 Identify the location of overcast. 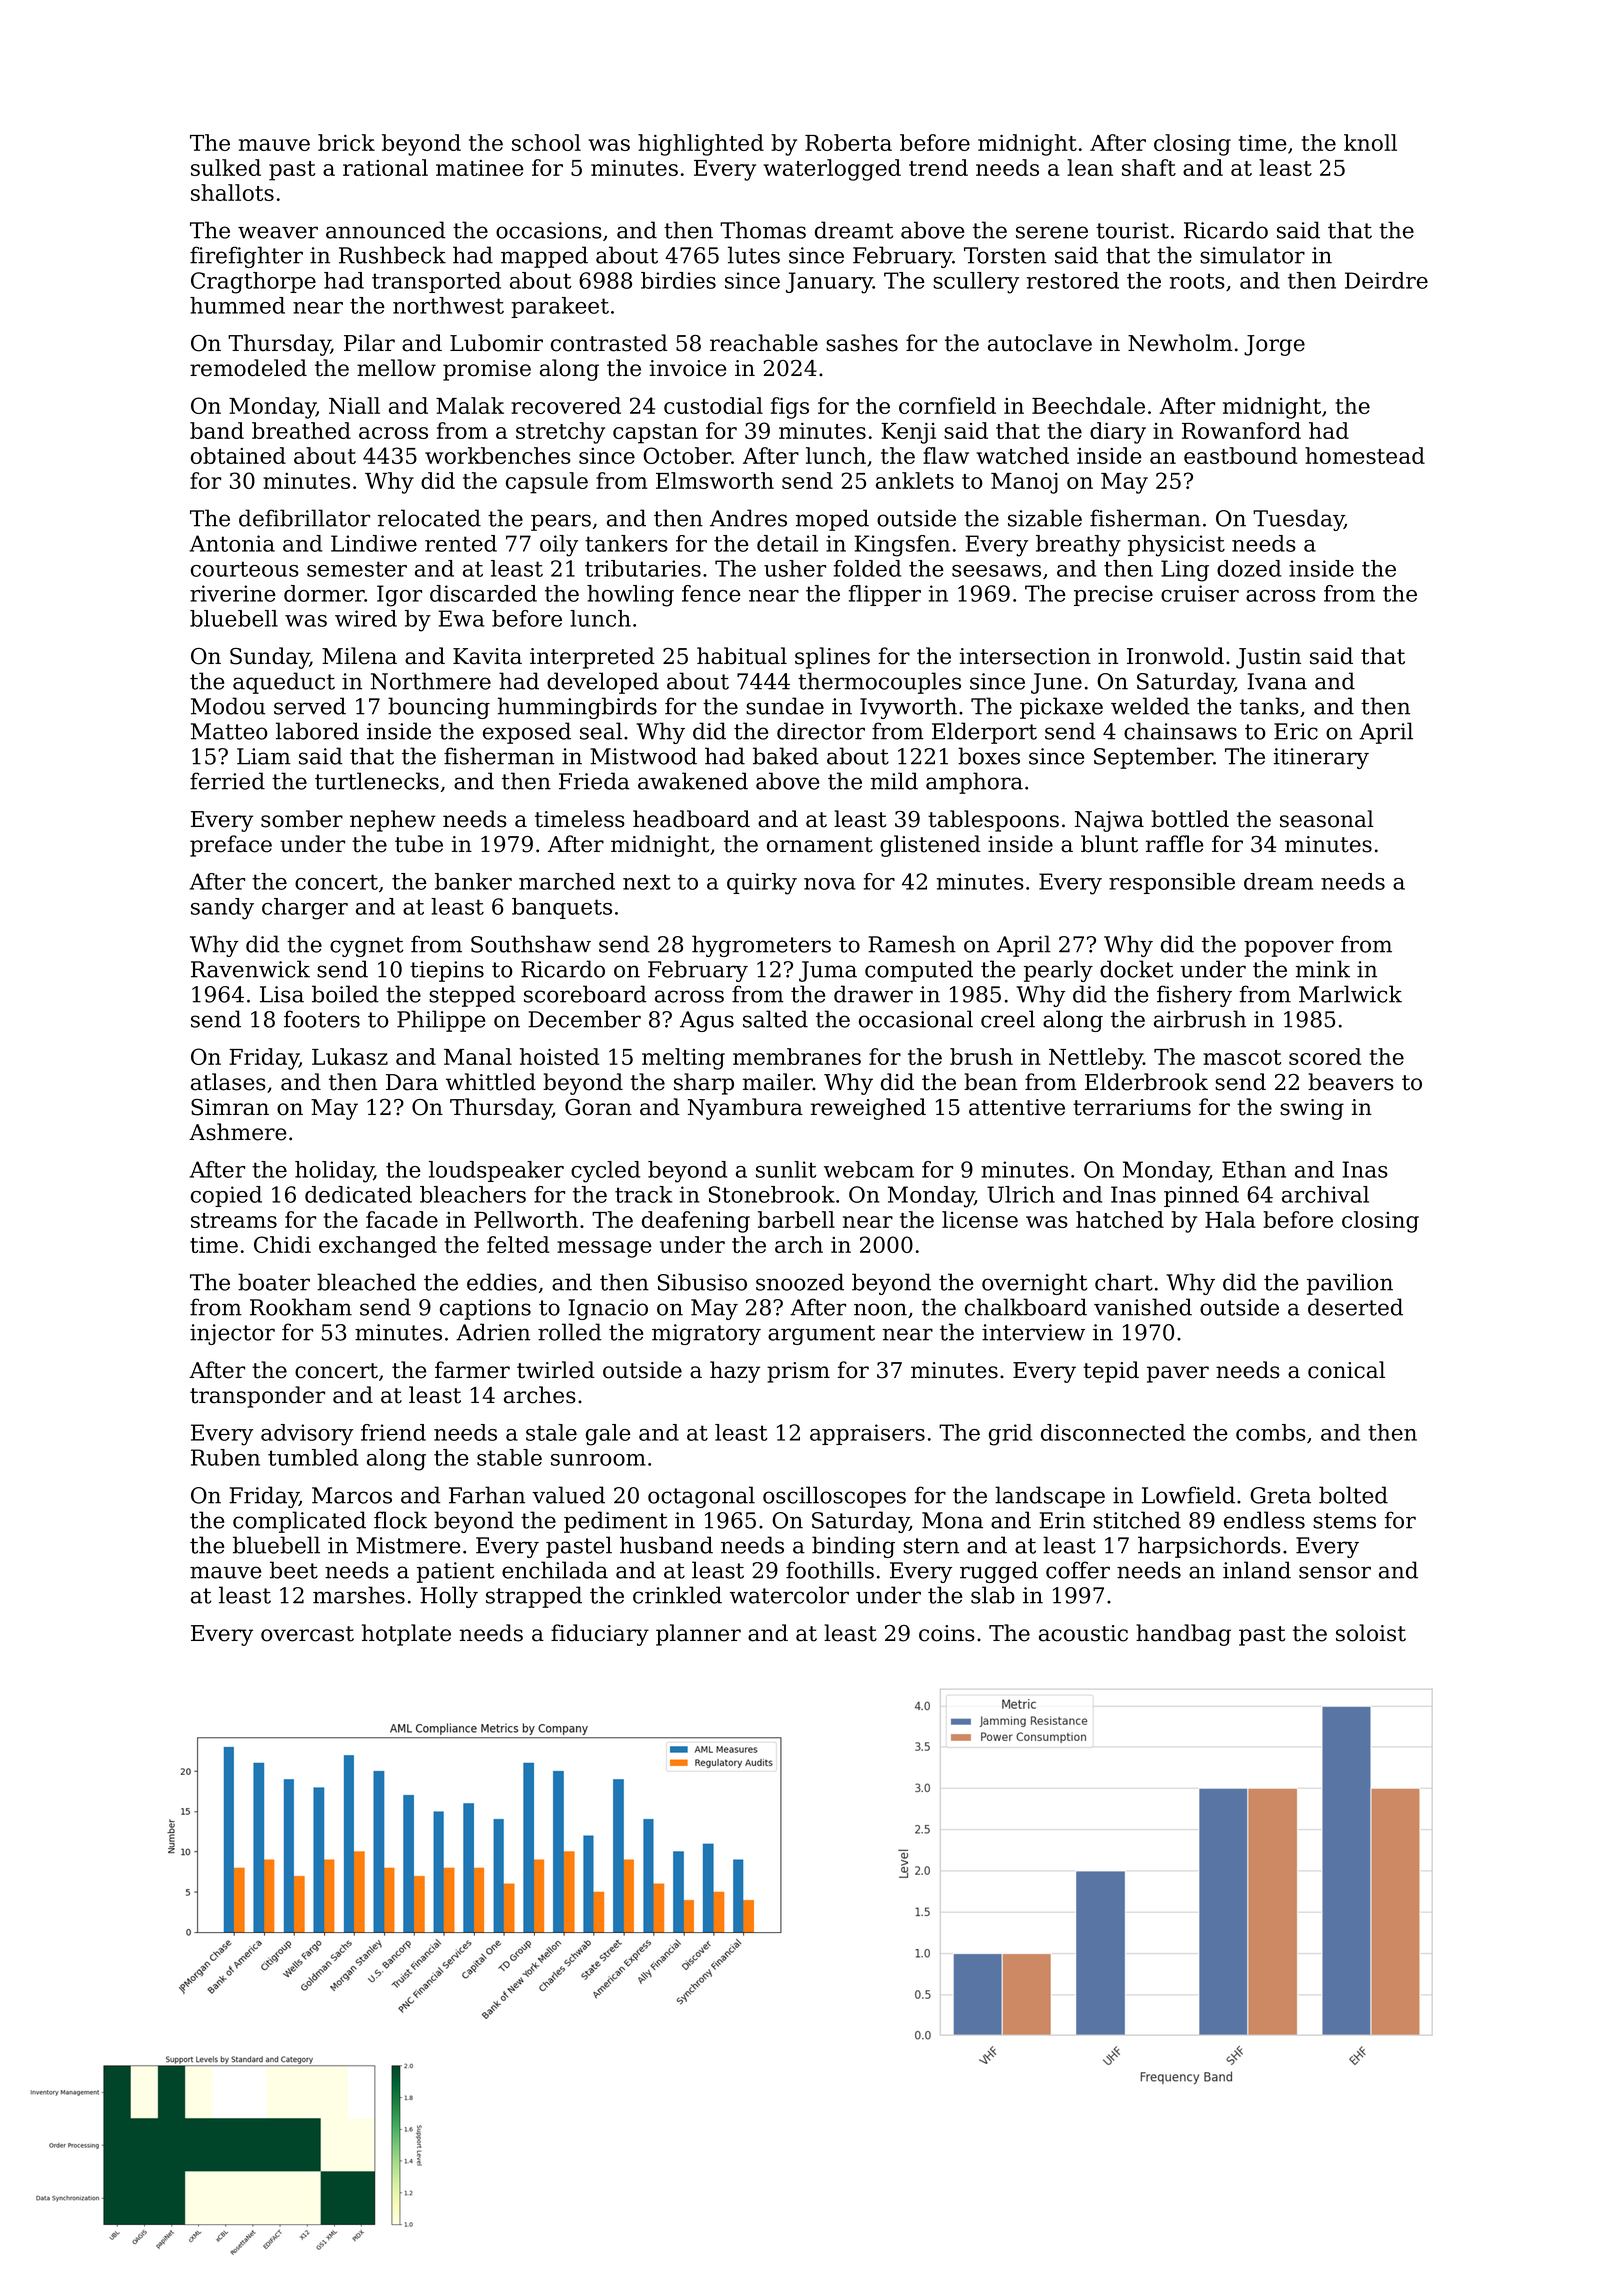
(307, 1634).
